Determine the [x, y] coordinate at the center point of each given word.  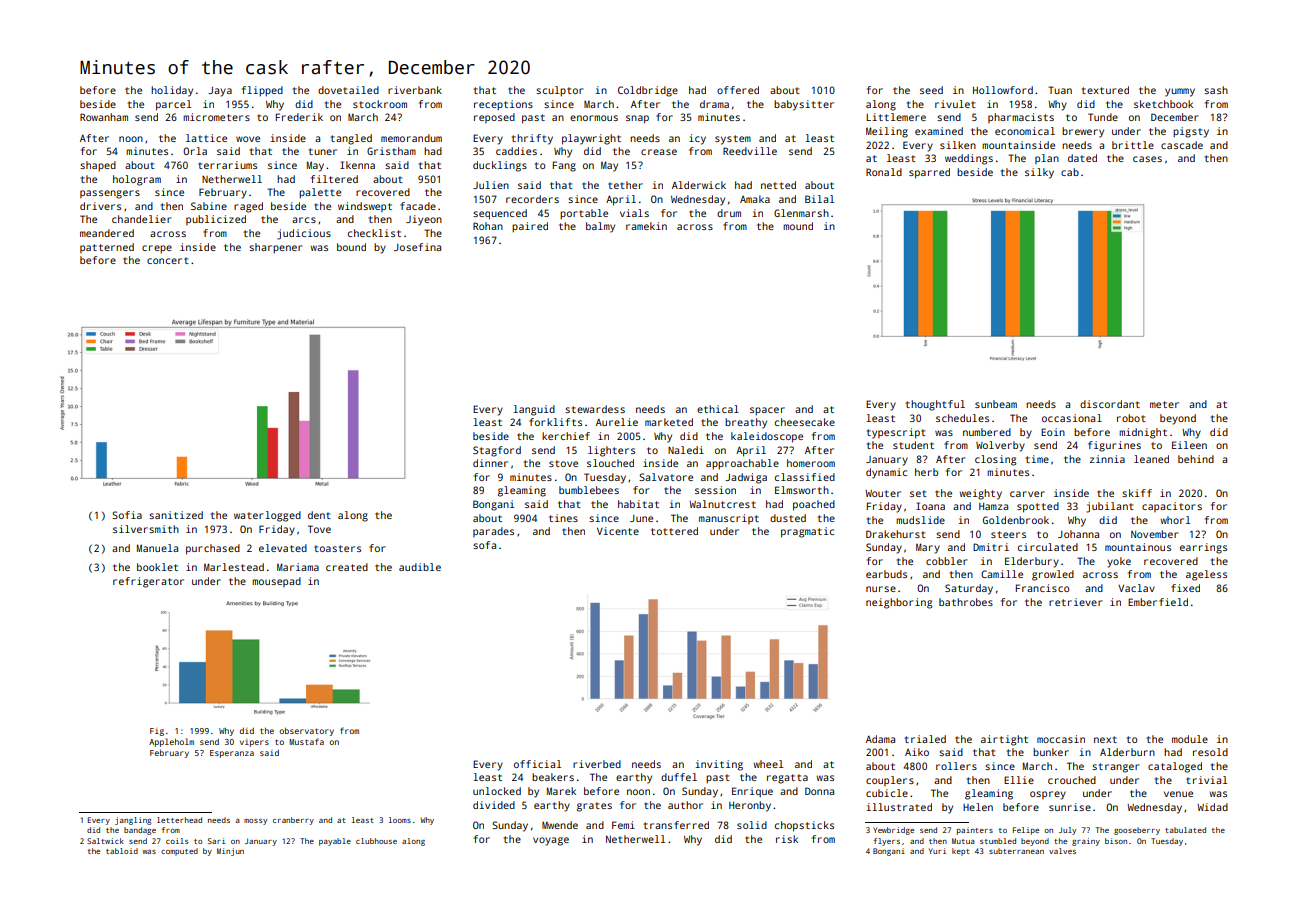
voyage [551, 841]
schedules [962, 418]
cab [1070, 172]
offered [738, 90]
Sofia [127, 515]
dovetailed [348, 90]
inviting [719, 765]
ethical [718, 409]
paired [530, 227]
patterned [107, 248]
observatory [306, 732]
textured [1105, 90]
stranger [1115, 768]
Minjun [230, 852]
